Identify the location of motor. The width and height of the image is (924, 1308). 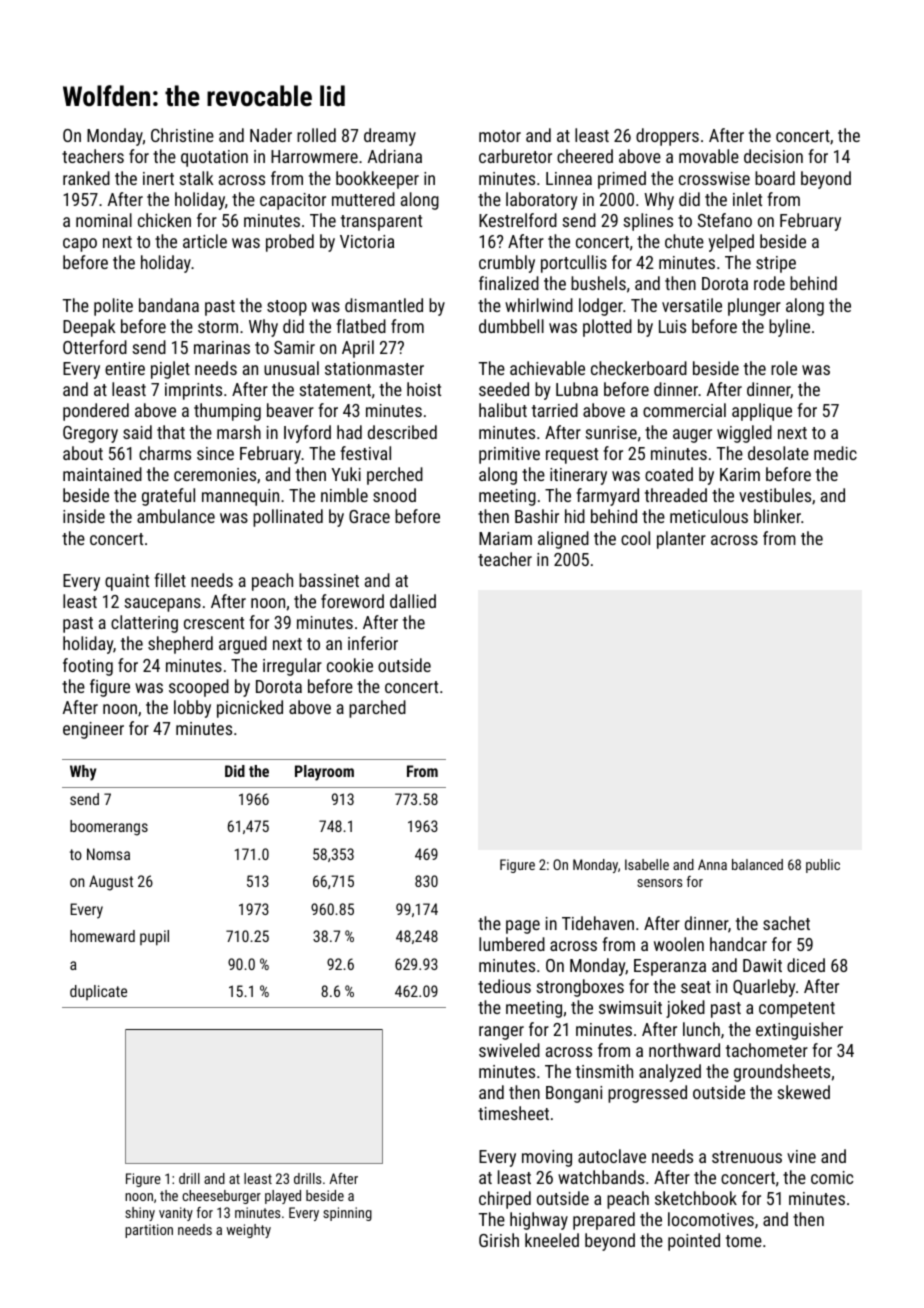
(500, 136).
